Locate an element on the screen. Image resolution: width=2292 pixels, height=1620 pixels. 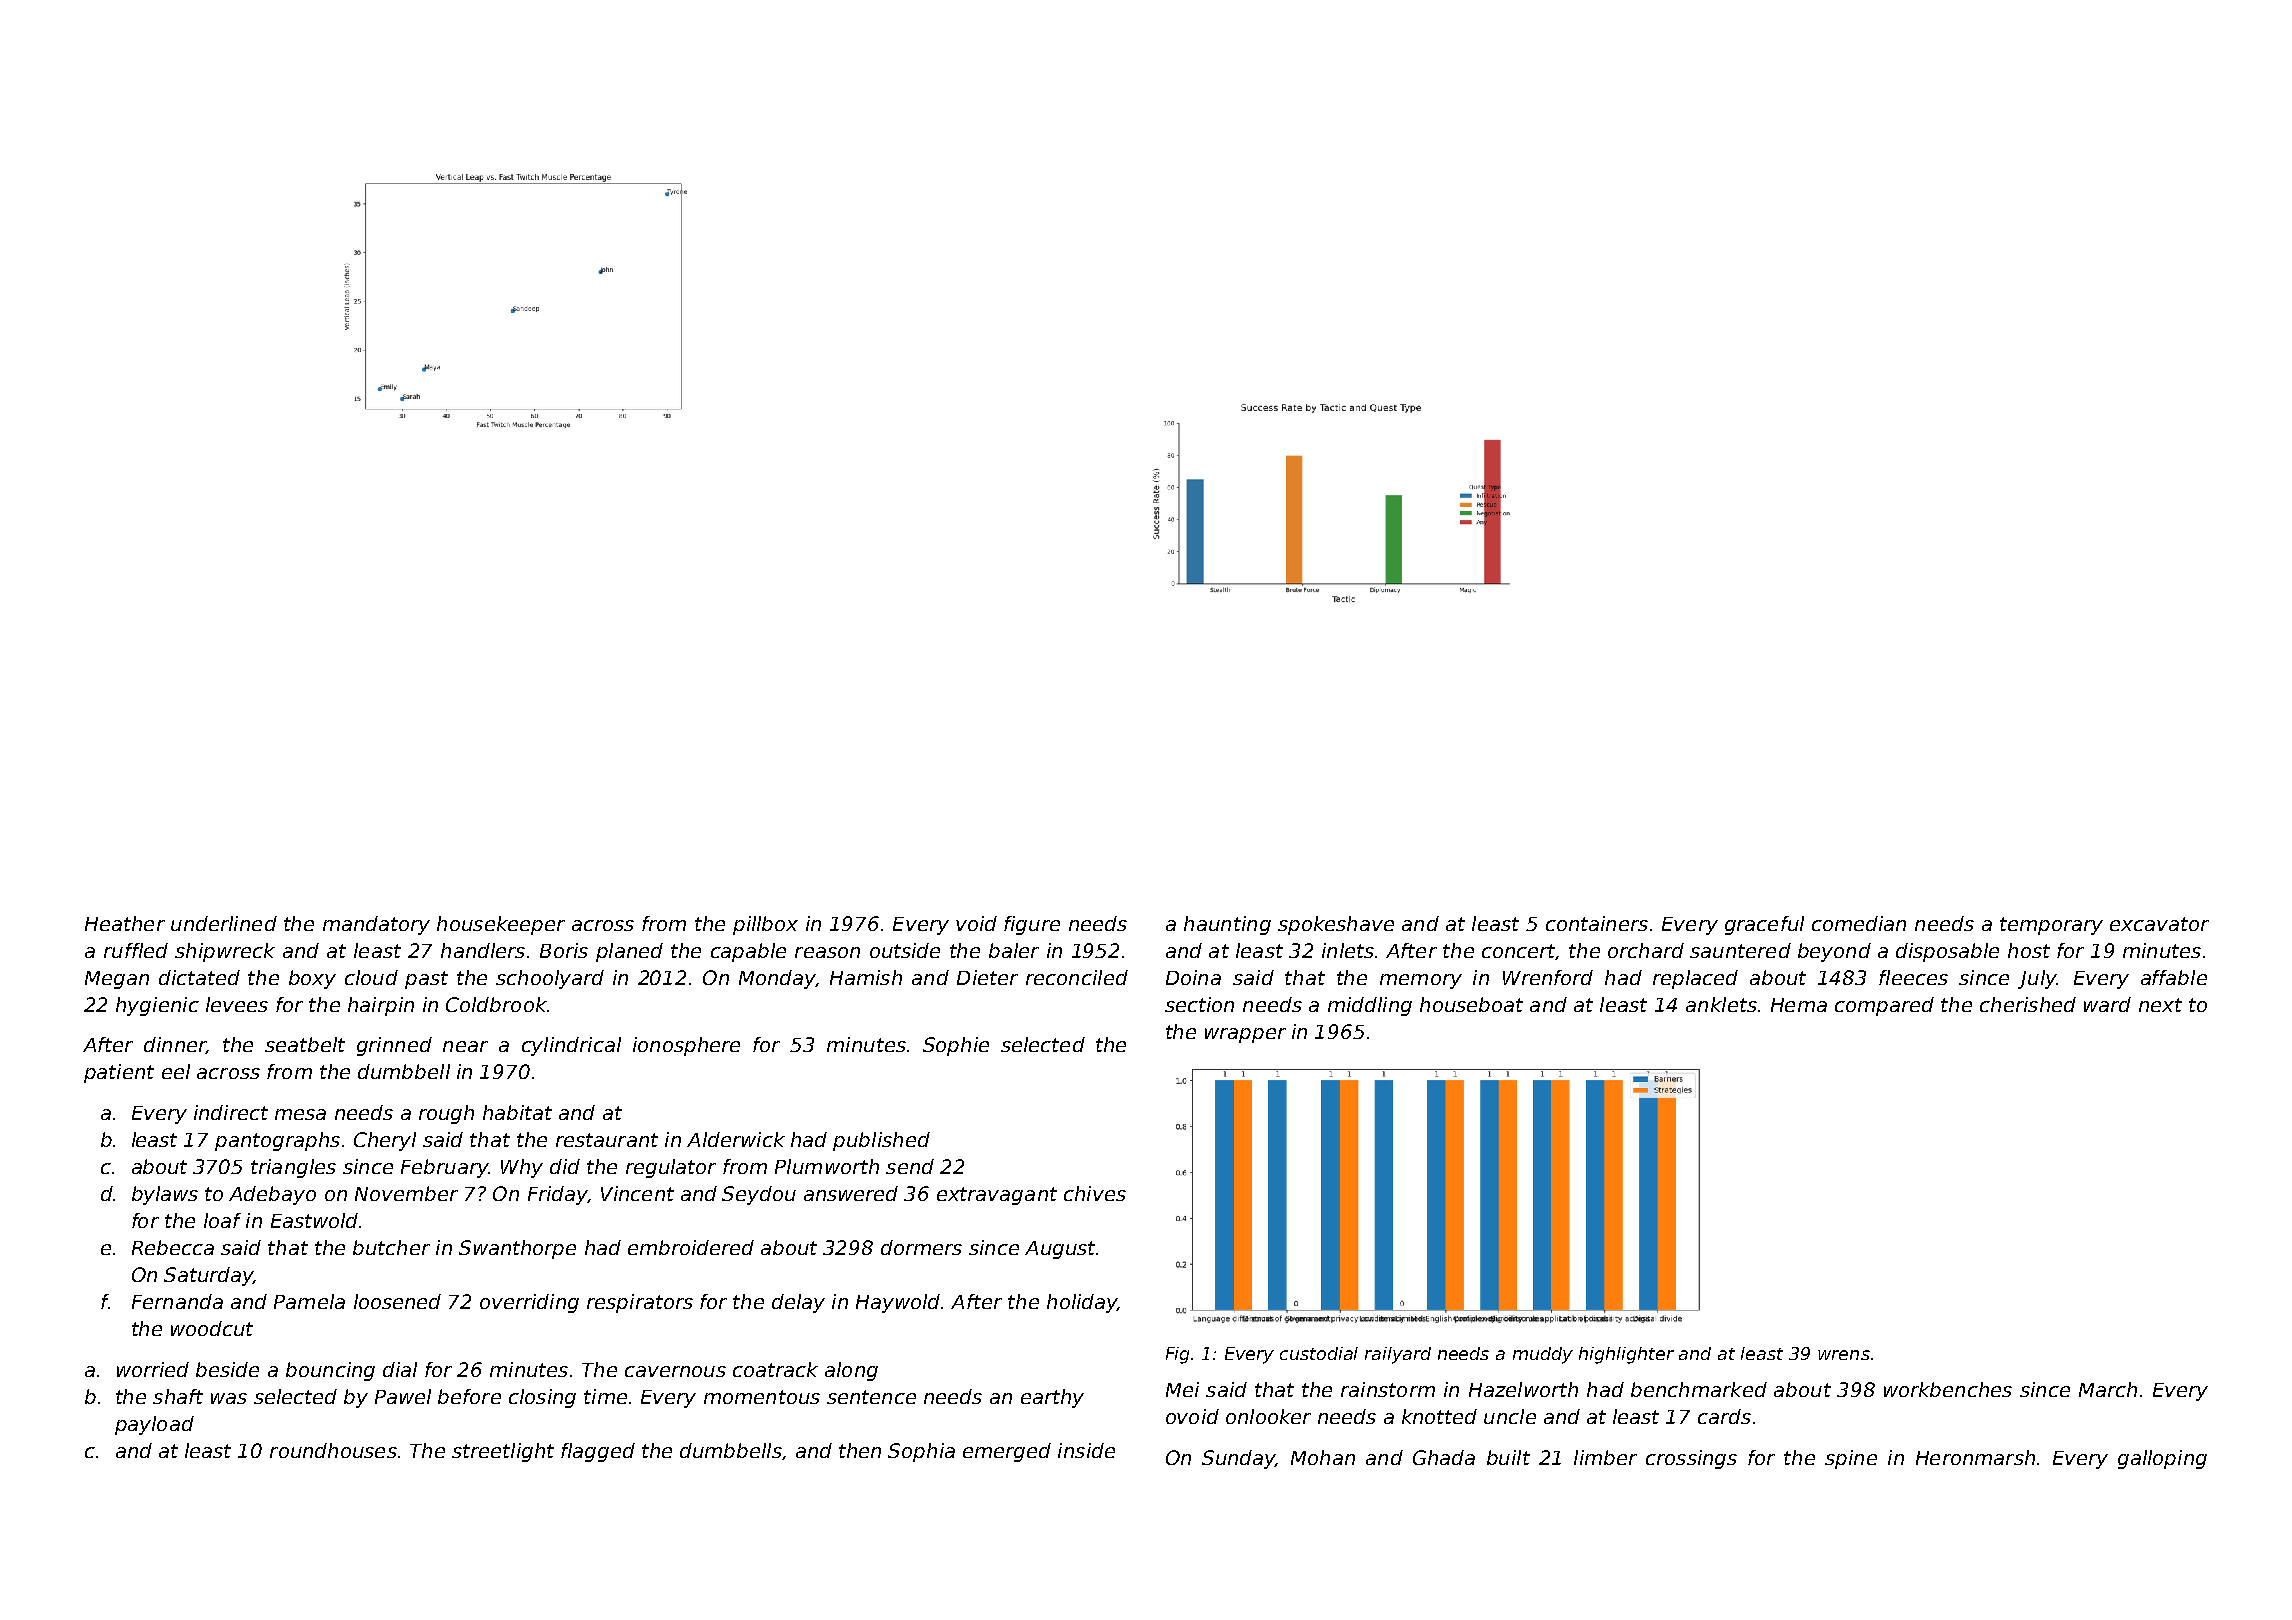
next is located at coordinates (2160, 1005).
